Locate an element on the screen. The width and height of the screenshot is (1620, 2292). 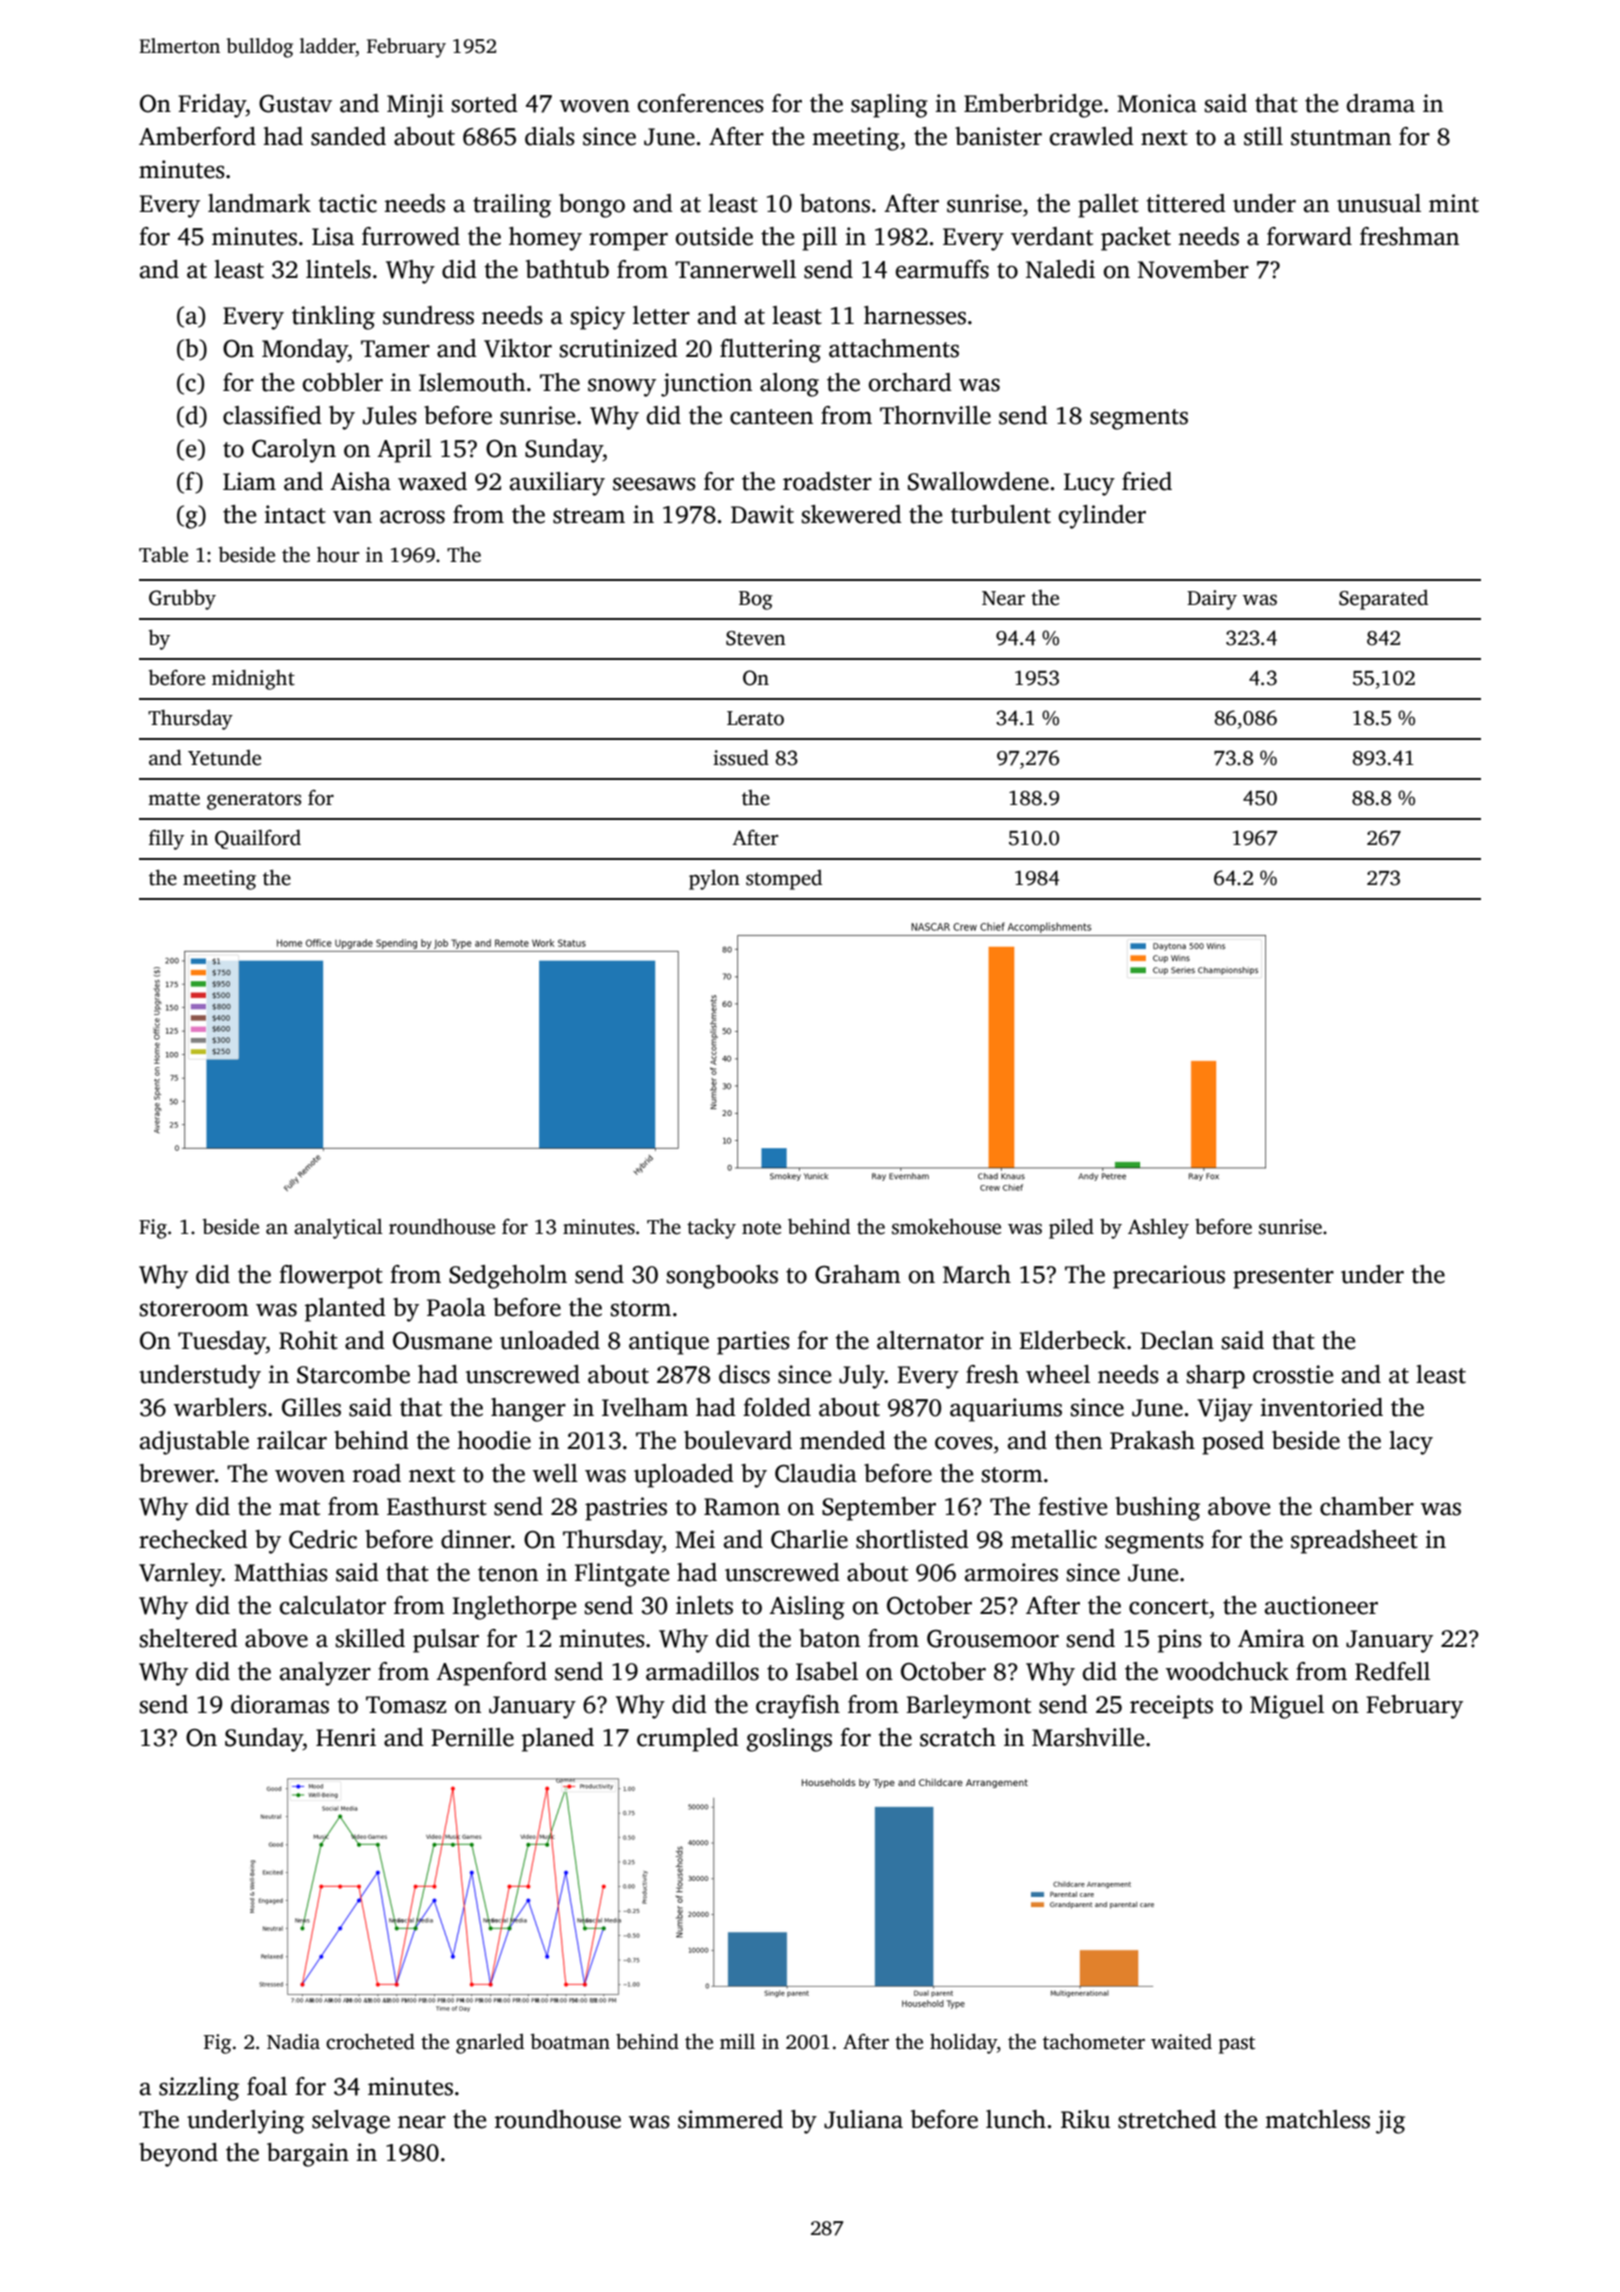
pylon is located at coordinates (714, 880).
